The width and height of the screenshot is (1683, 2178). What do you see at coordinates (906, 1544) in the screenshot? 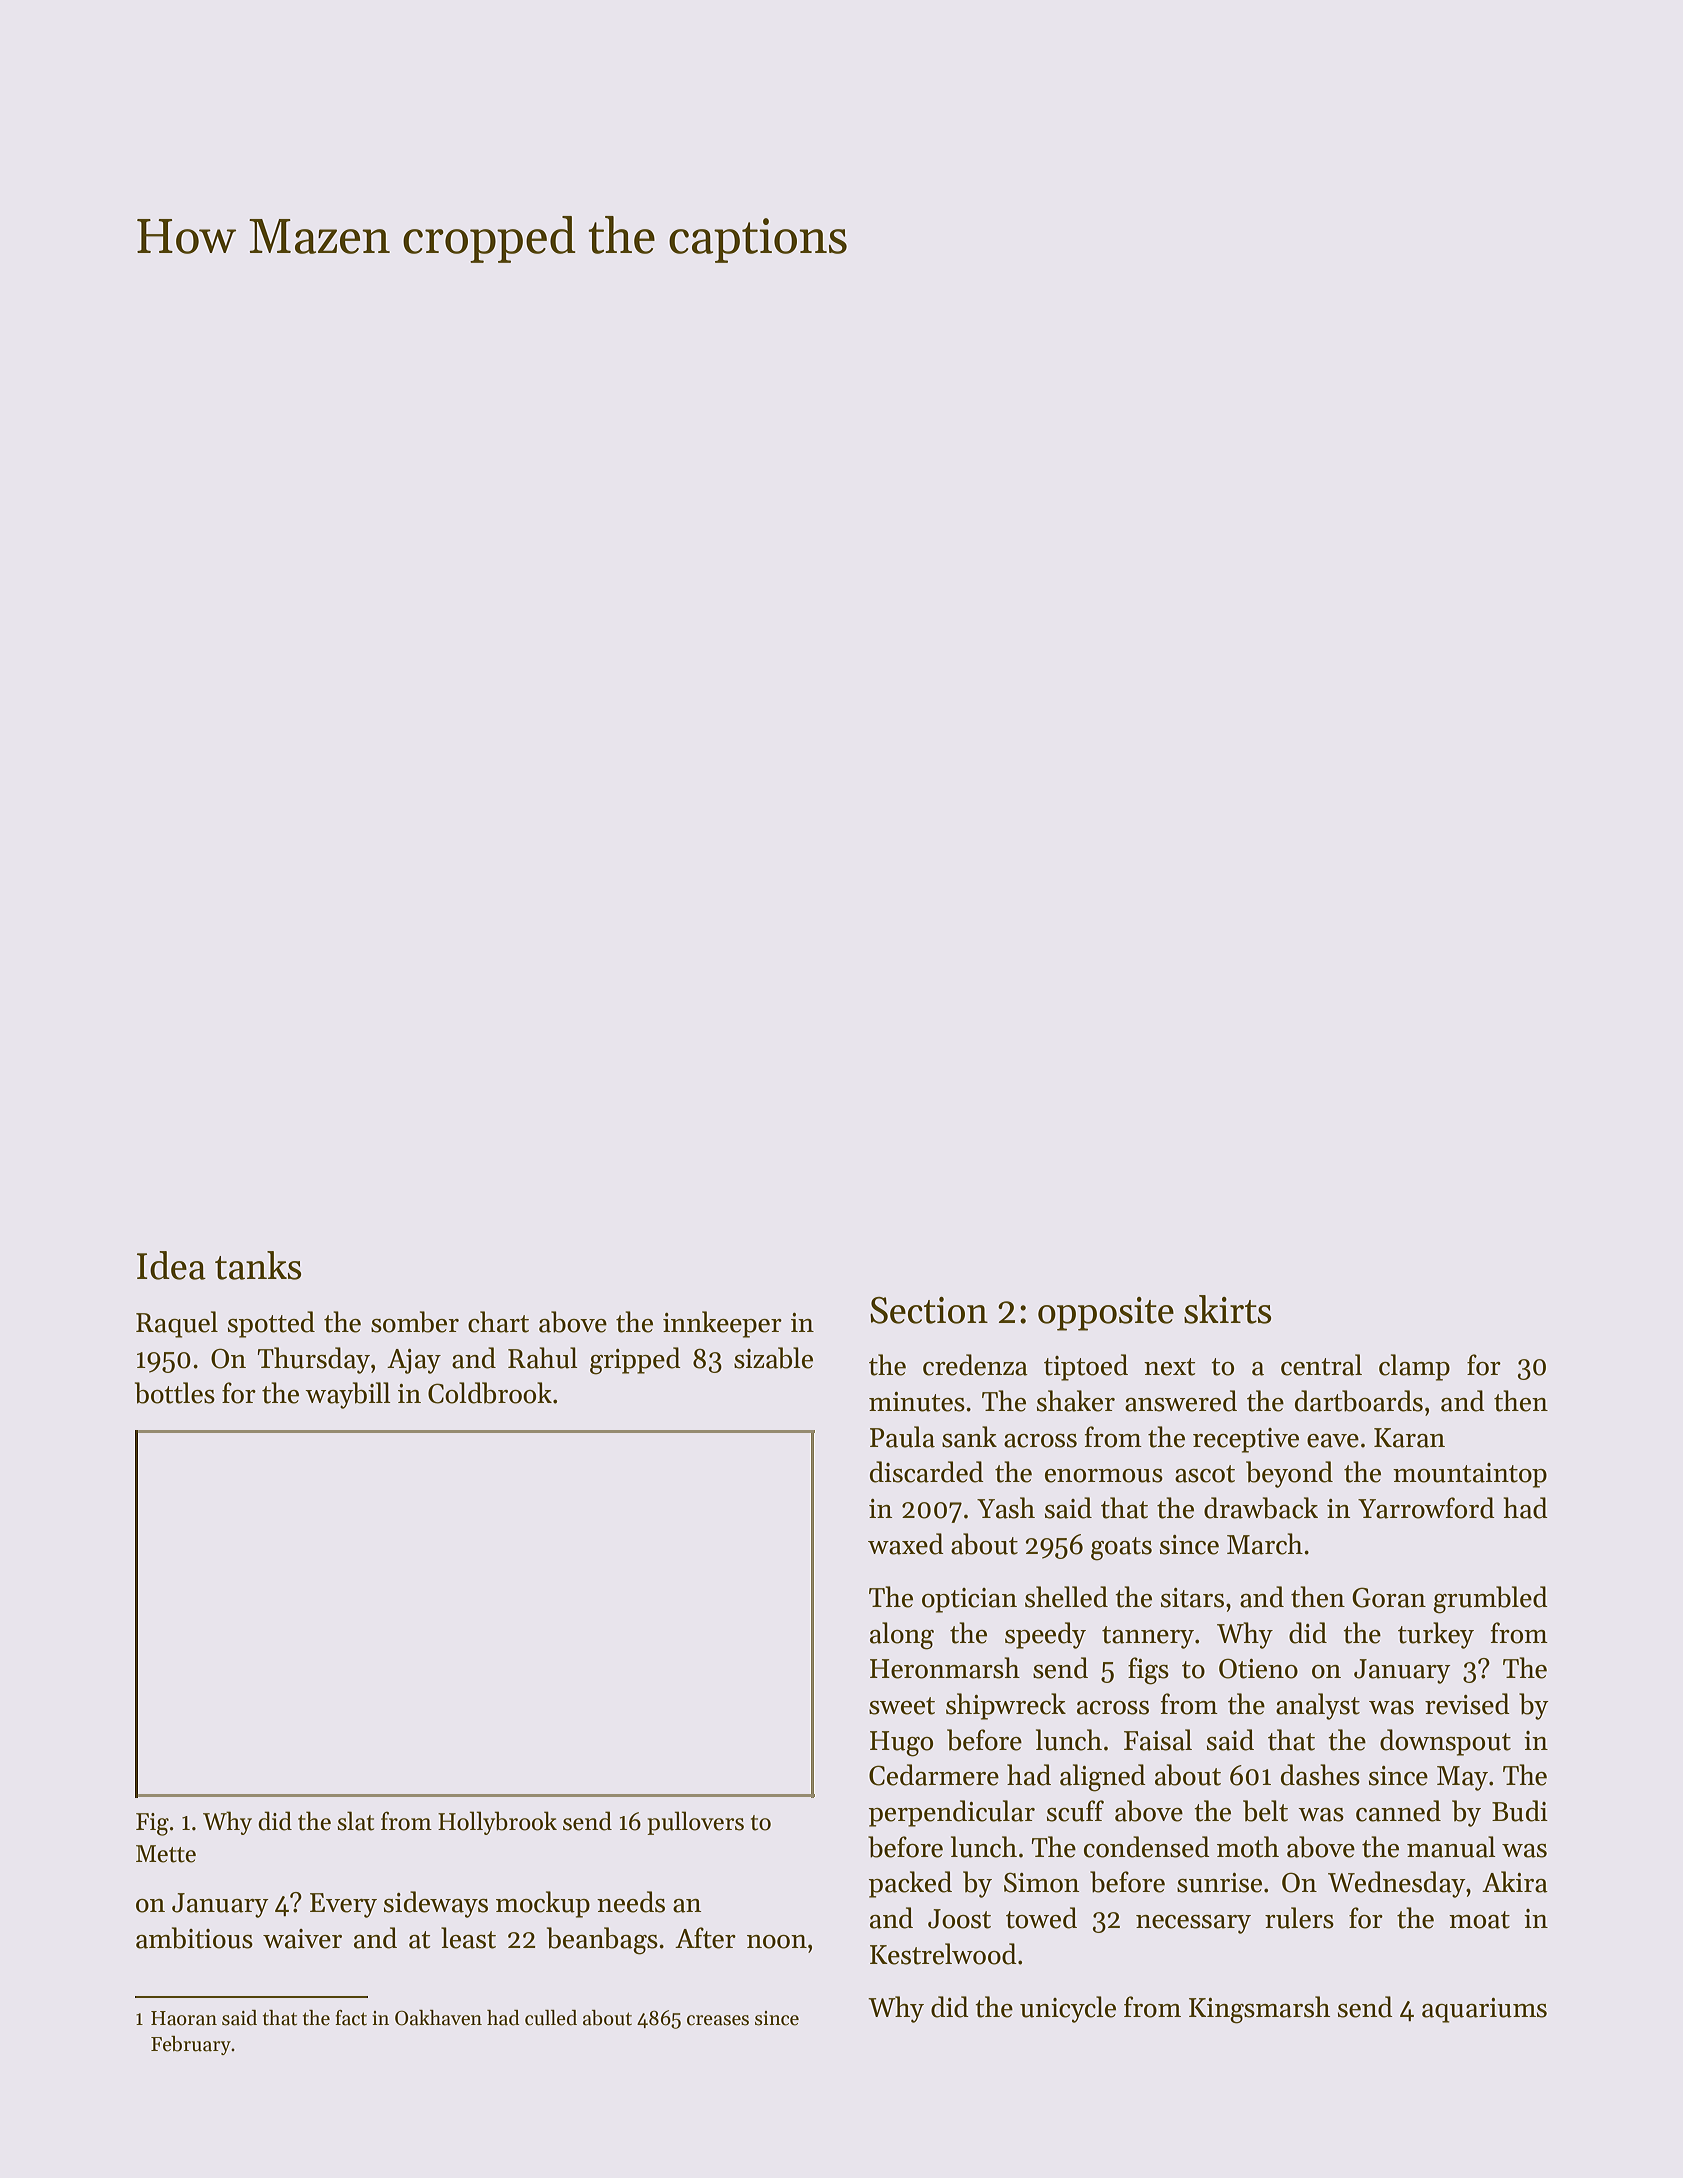
I see `waxed` at bounding box center [906, 1544].
